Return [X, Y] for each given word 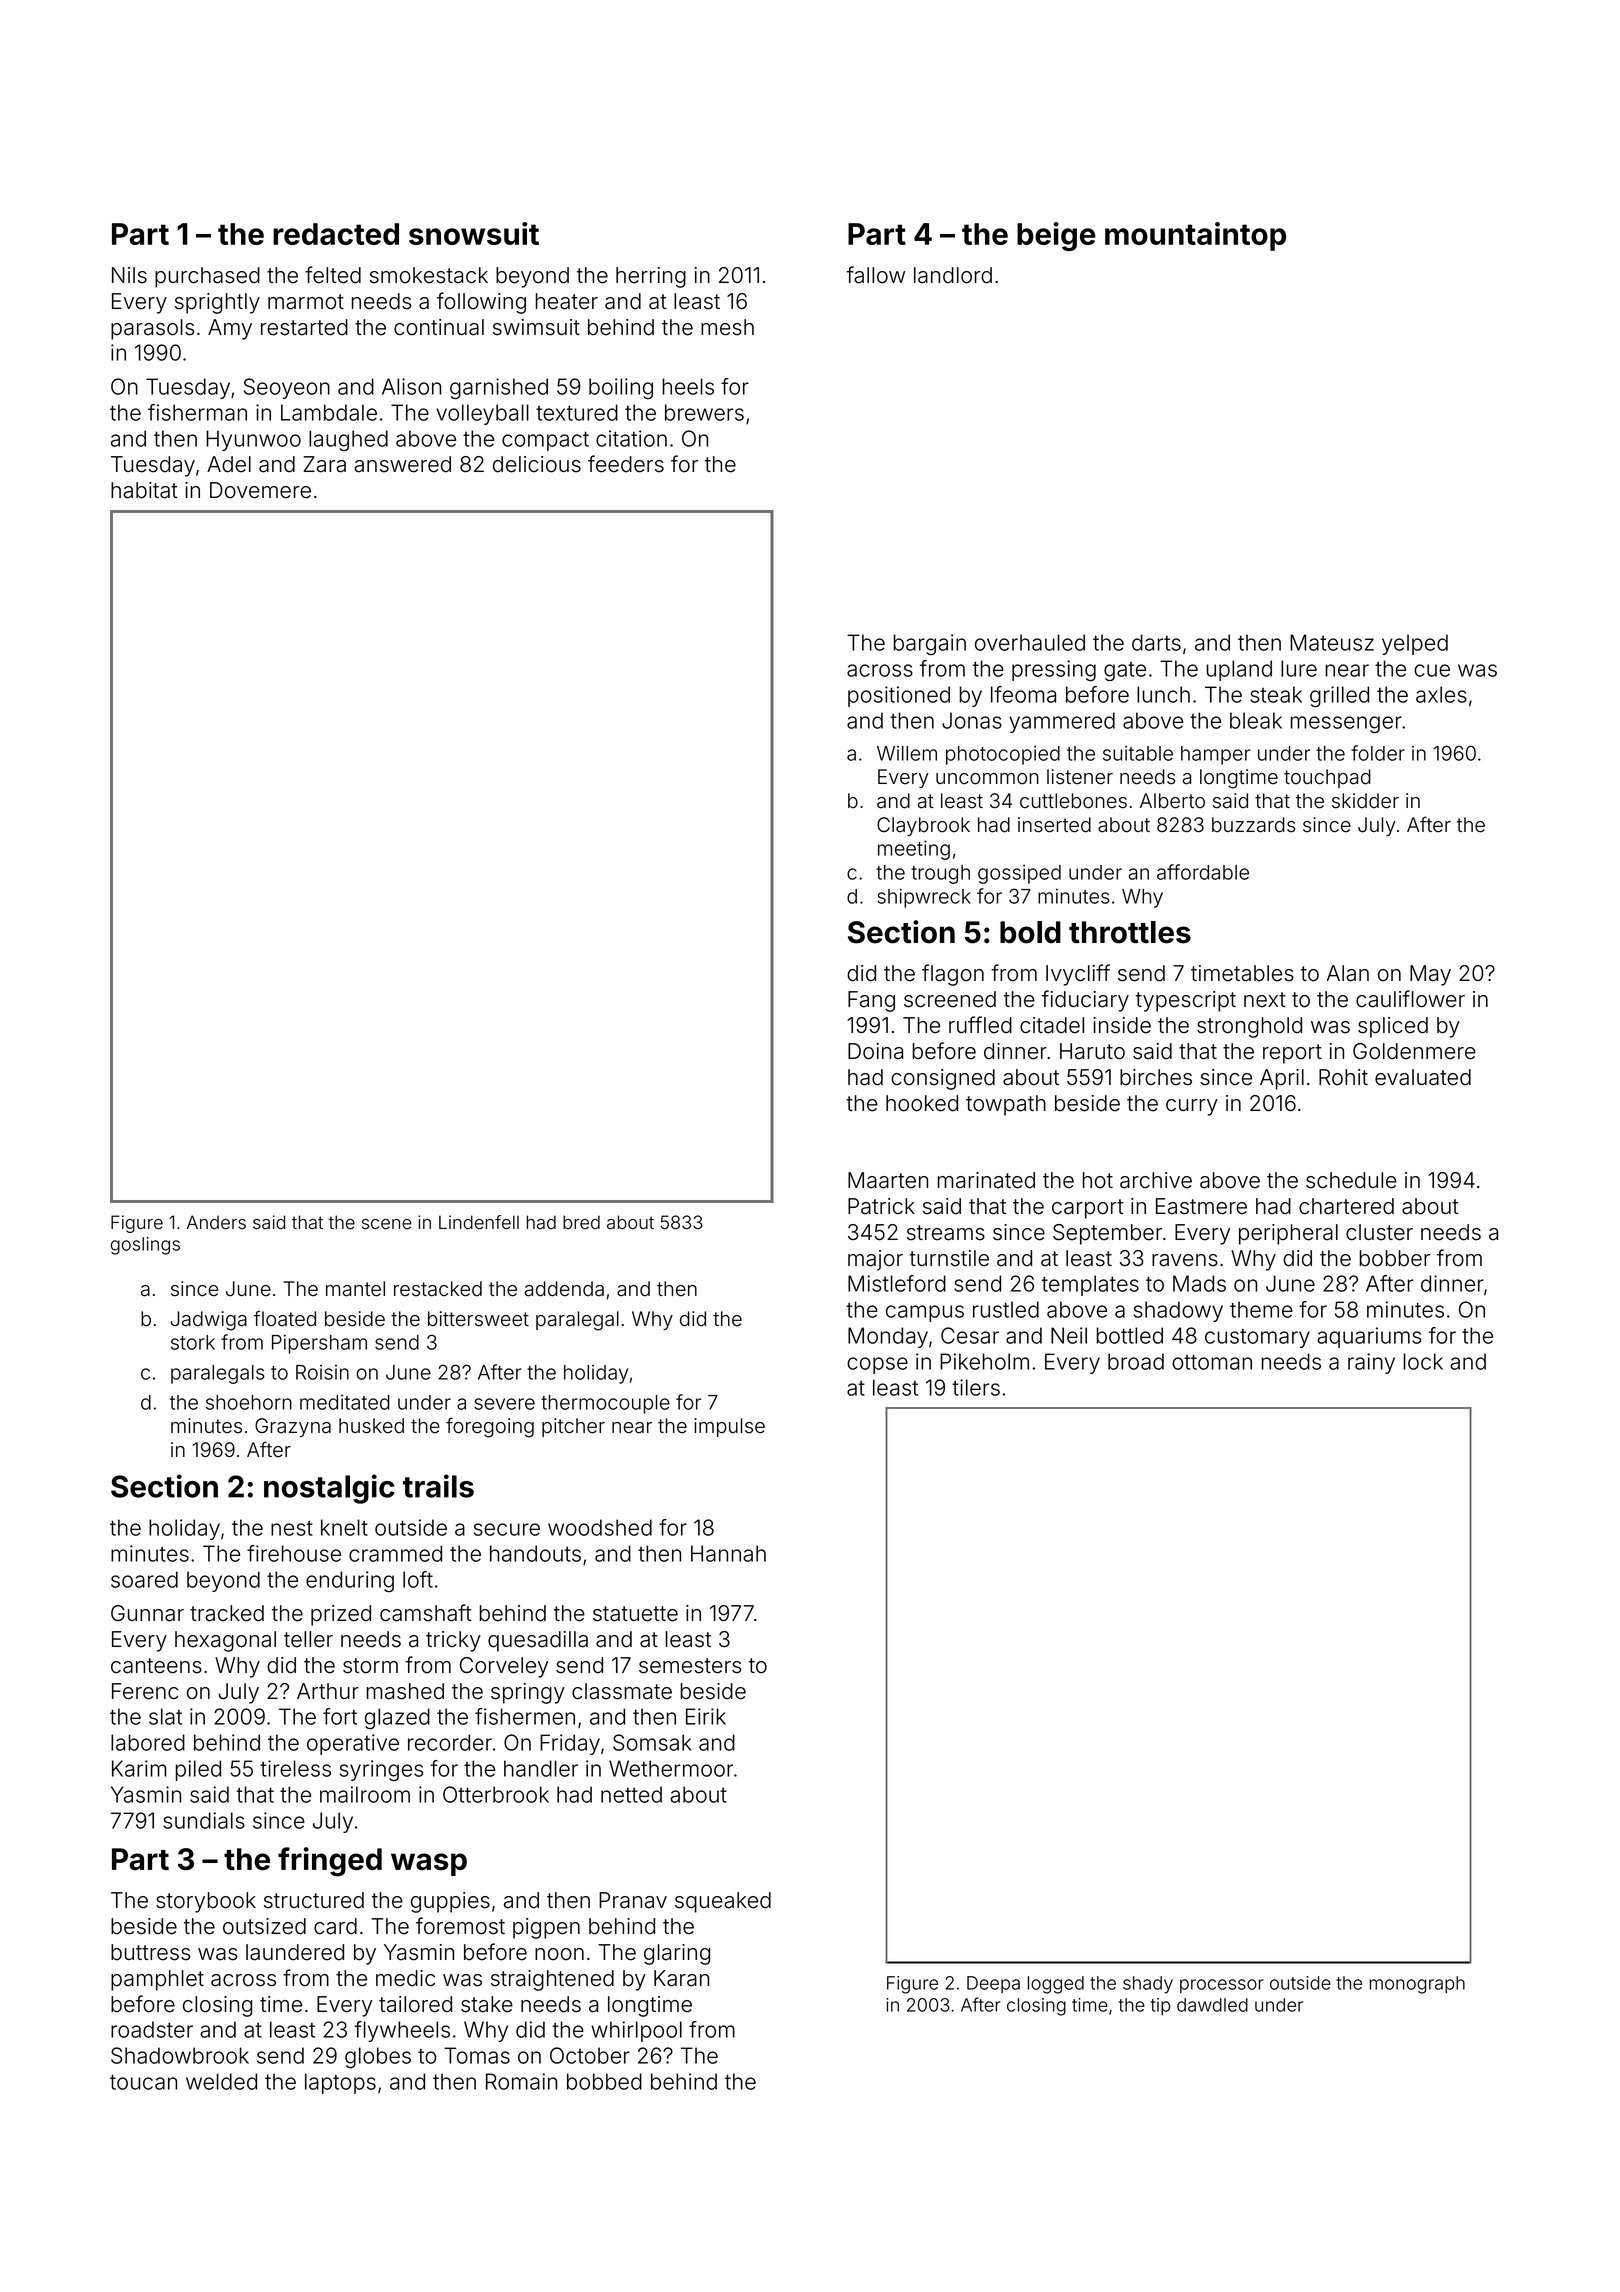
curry [1192, 1107]
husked [371, 1426]
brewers [704, 412]
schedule [1351, 1180]
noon [559, 1954]
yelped [1415, 644]
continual [439, 327]
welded [221, 2081]
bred [581, 1222]
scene [387, 1224]
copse [877, 1365]
